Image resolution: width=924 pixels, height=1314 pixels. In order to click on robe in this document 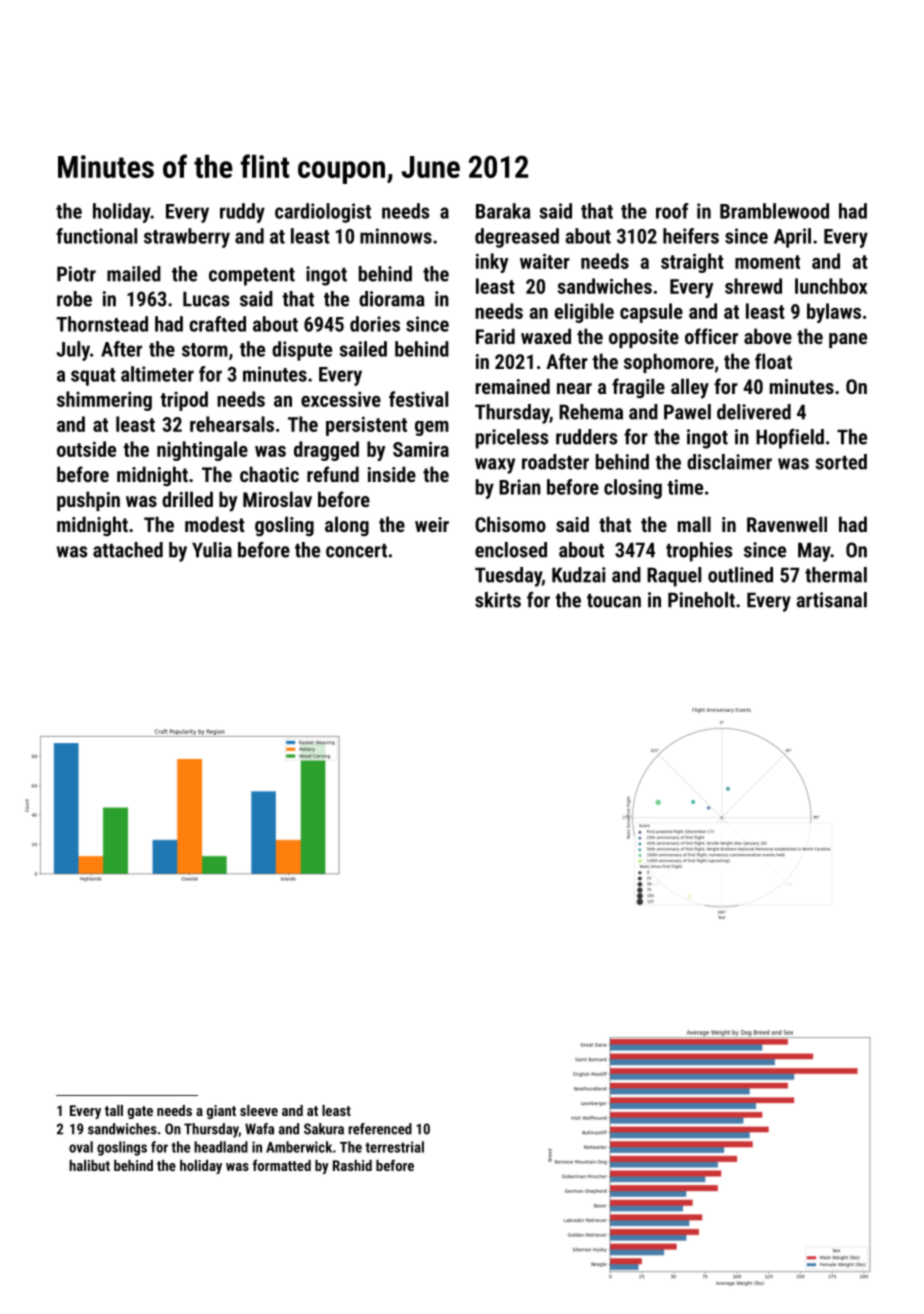, I will do `click(74, 299)`.
